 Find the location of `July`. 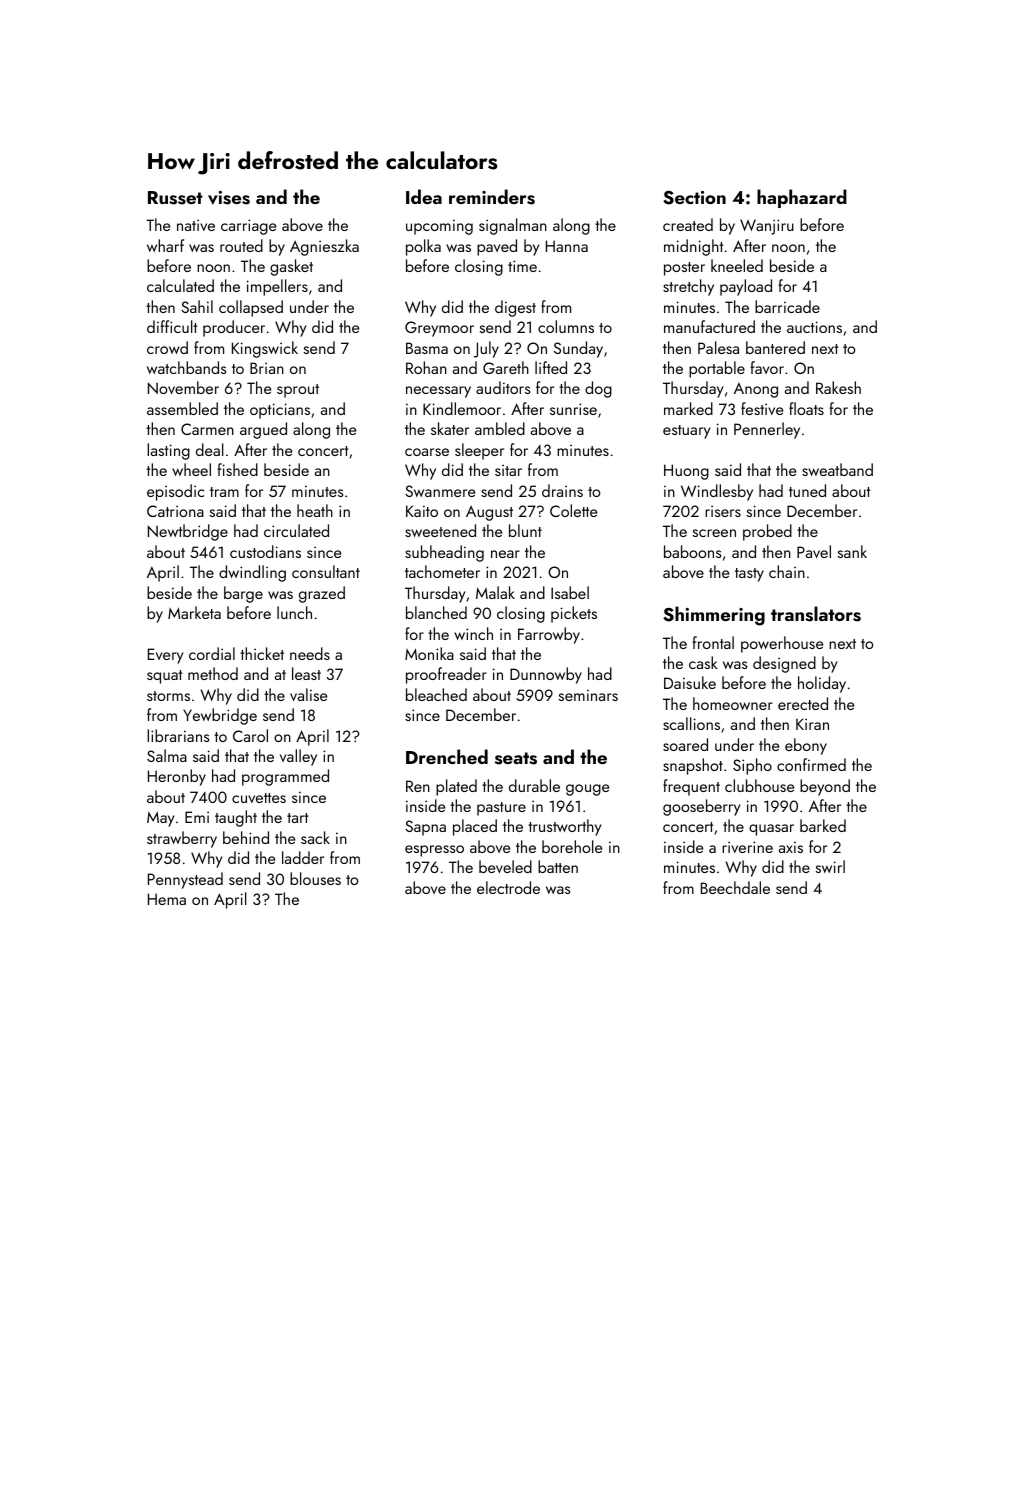

July is located at coordinates (486, 349).
